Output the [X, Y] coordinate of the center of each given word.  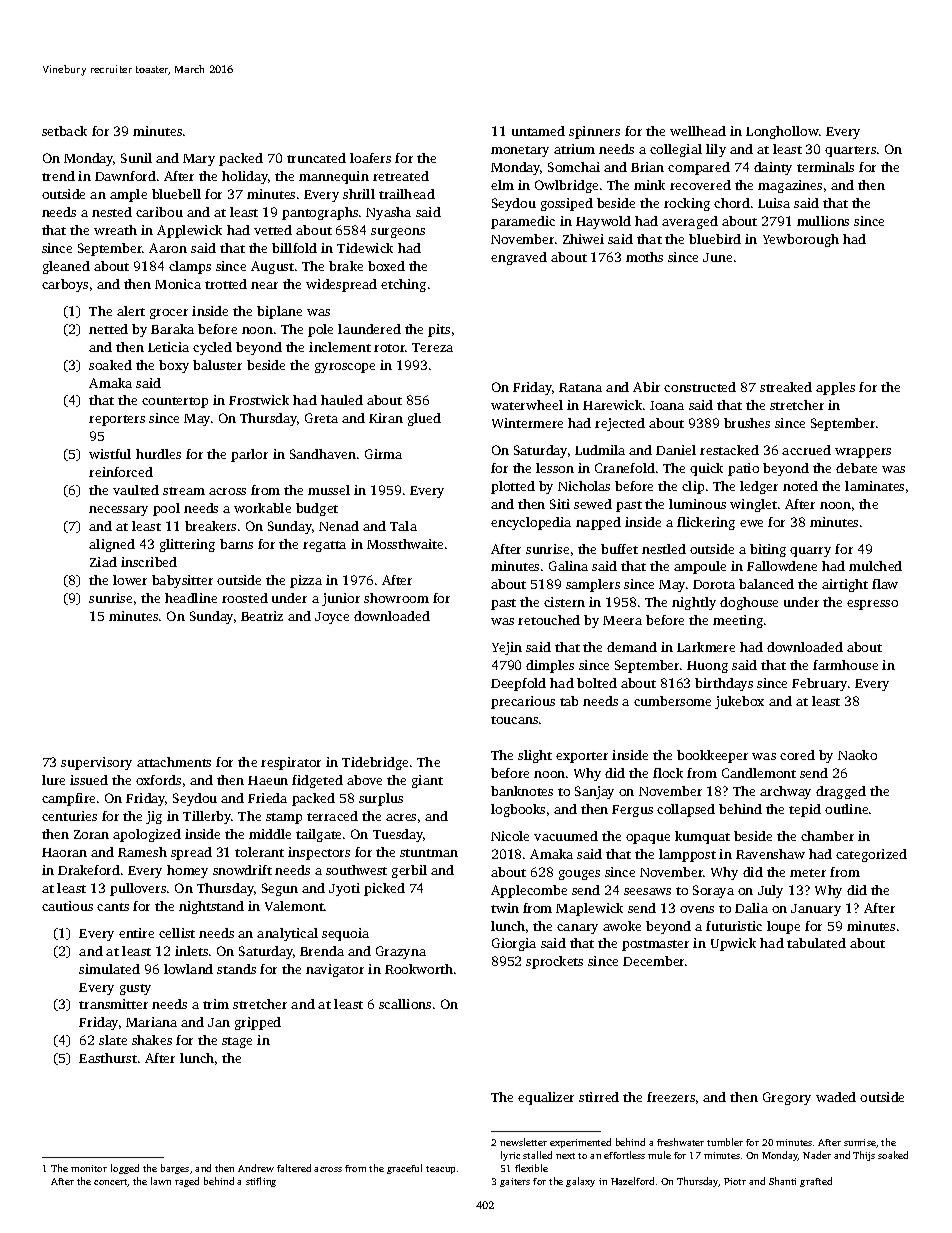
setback [64, 131]
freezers [671, 1097]
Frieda [267, 798]
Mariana [151, 1022]
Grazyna [401, 952]
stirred [599, 1097]
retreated [401, 176]
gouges [579, 875]
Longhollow [782, 132]
